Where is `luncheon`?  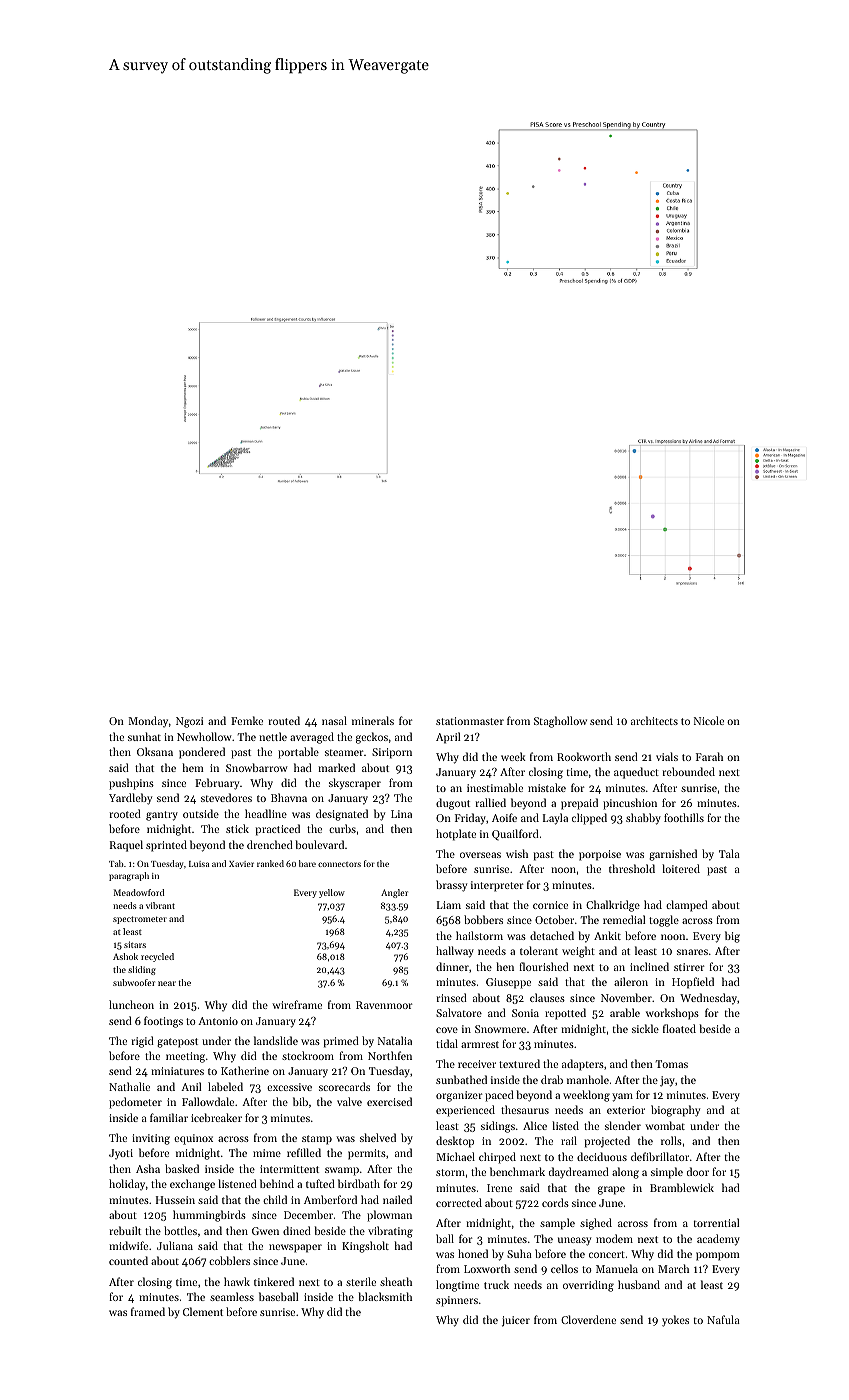
luncheon is located at coordinates (131, 1004).
